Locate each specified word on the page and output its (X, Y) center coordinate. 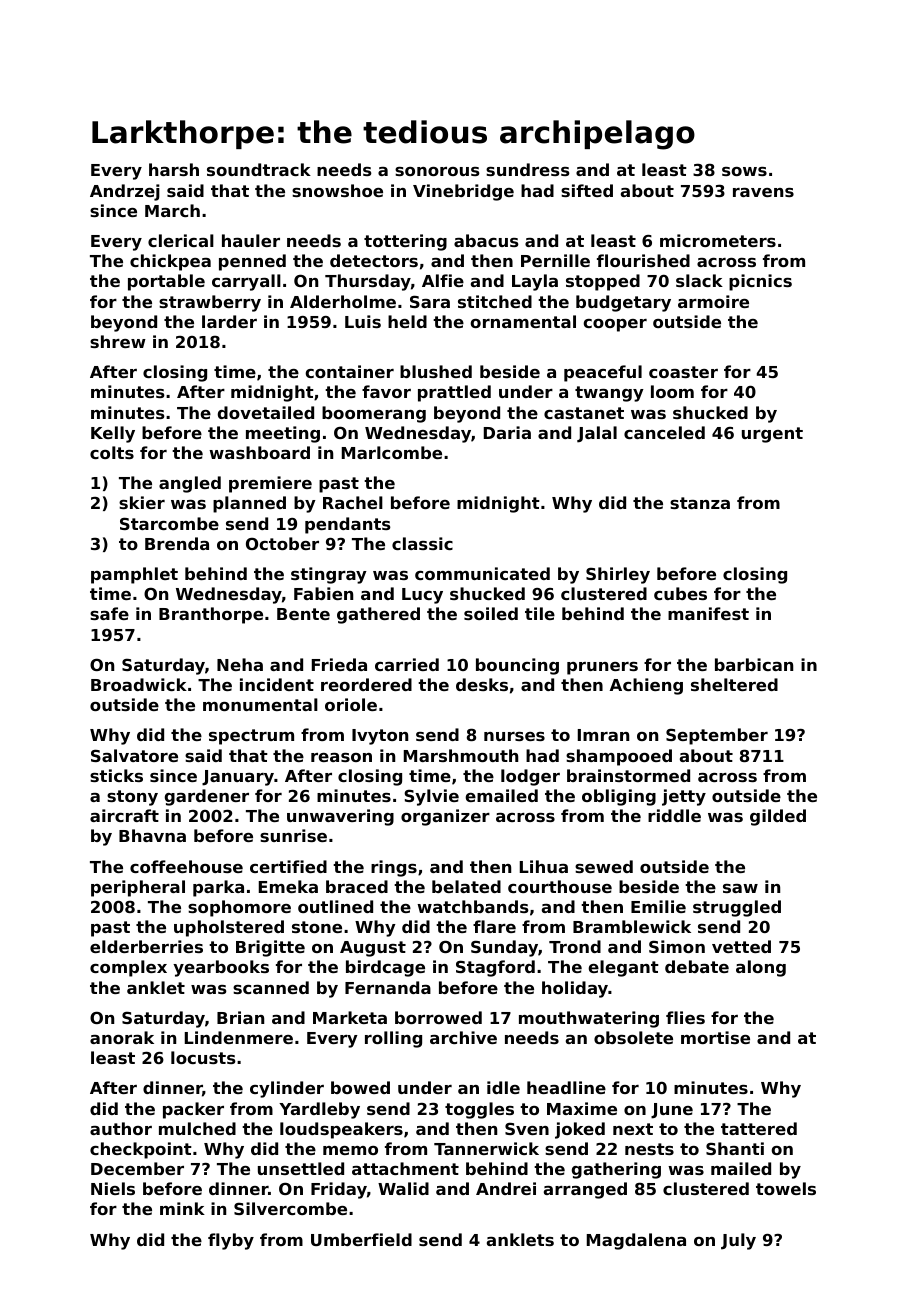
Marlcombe (392, 452)
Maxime (582, 1108)
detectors (374, 260)
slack (699, 280)
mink (182, 1208)
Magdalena (636, 1241)
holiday (575, 989)
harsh (174, 169)
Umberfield (361, 1239)
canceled (664, 432)
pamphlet (134, 575)
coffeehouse (186, 866)
